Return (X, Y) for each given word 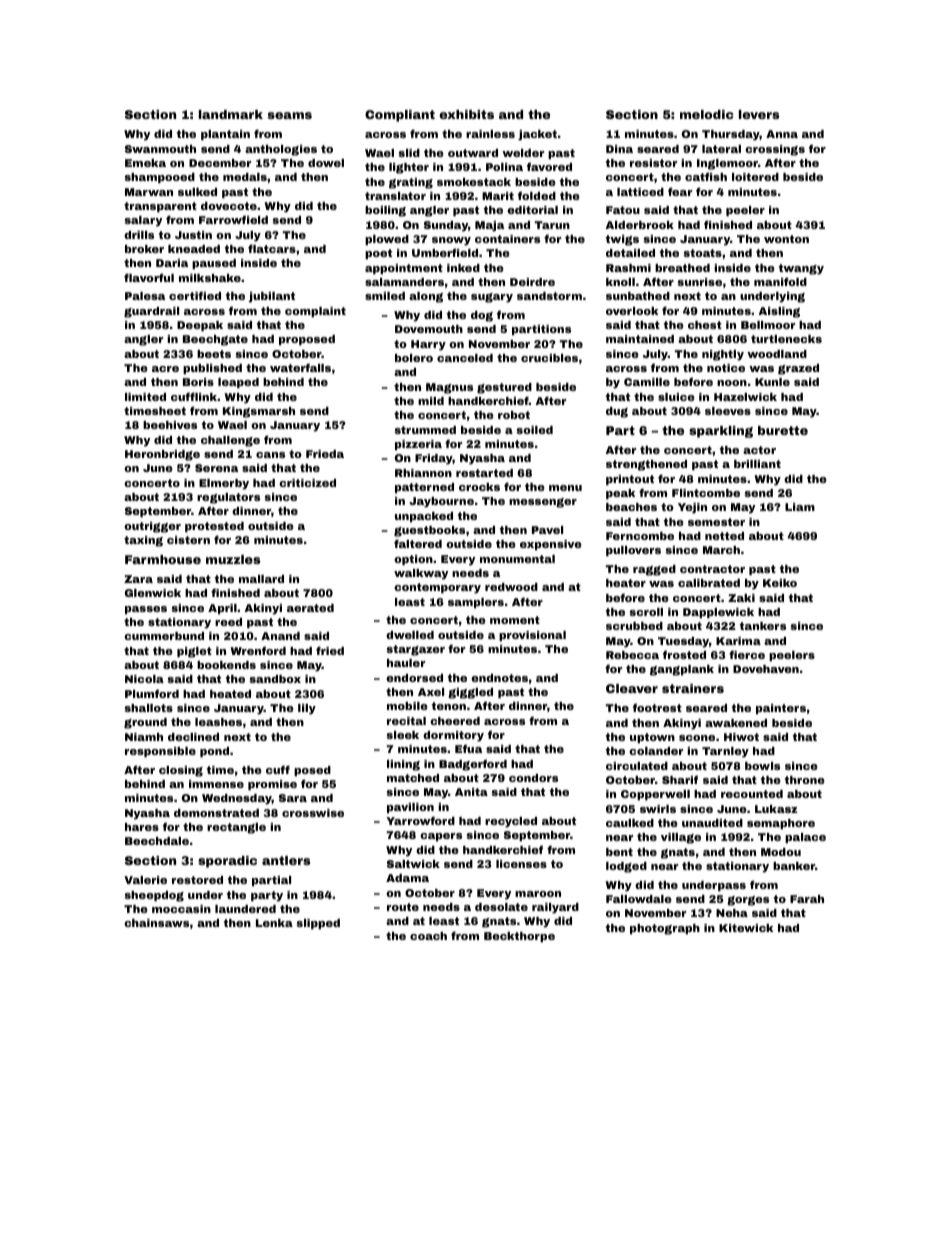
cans (270, 455)
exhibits (466, 114)
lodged (626, 867)
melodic (707, 114)
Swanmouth (160, 149)
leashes (218, 722)
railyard (555, 908)
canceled (465, 358)
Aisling (779, 312)
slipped (318, 924)
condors (533, 778)
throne (805, 780)
